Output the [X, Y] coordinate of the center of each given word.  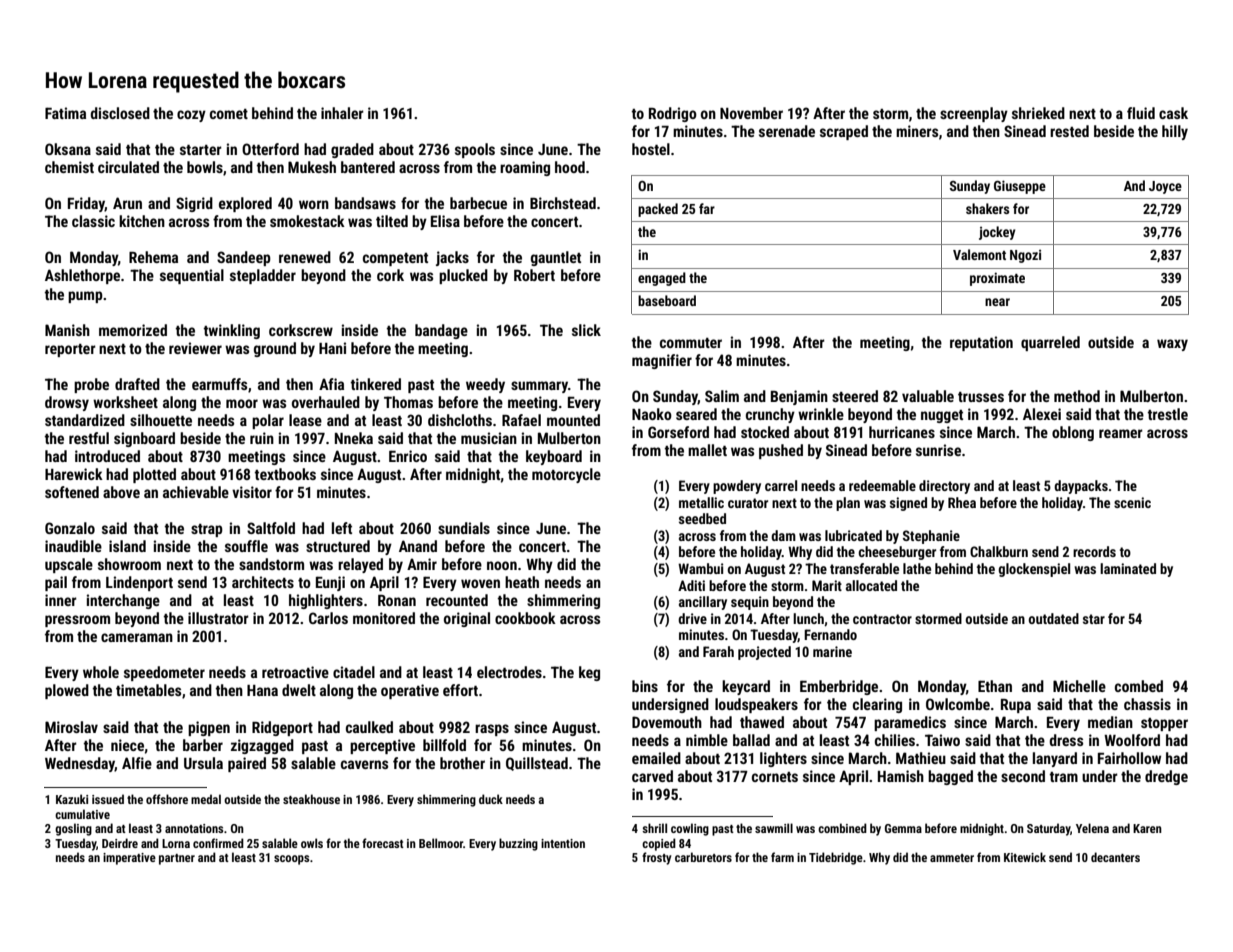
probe [91, 385]
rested [1069, 131]
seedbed [702, 518]
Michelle [1079, 686]
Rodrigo [673, 114]
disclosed [120, 113]
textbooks [285, 474]
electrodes [509, 672]
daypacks [1081, 487]
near [997, 302]
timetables [148, 690]
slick [586, 330]
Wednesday [80, 764]
